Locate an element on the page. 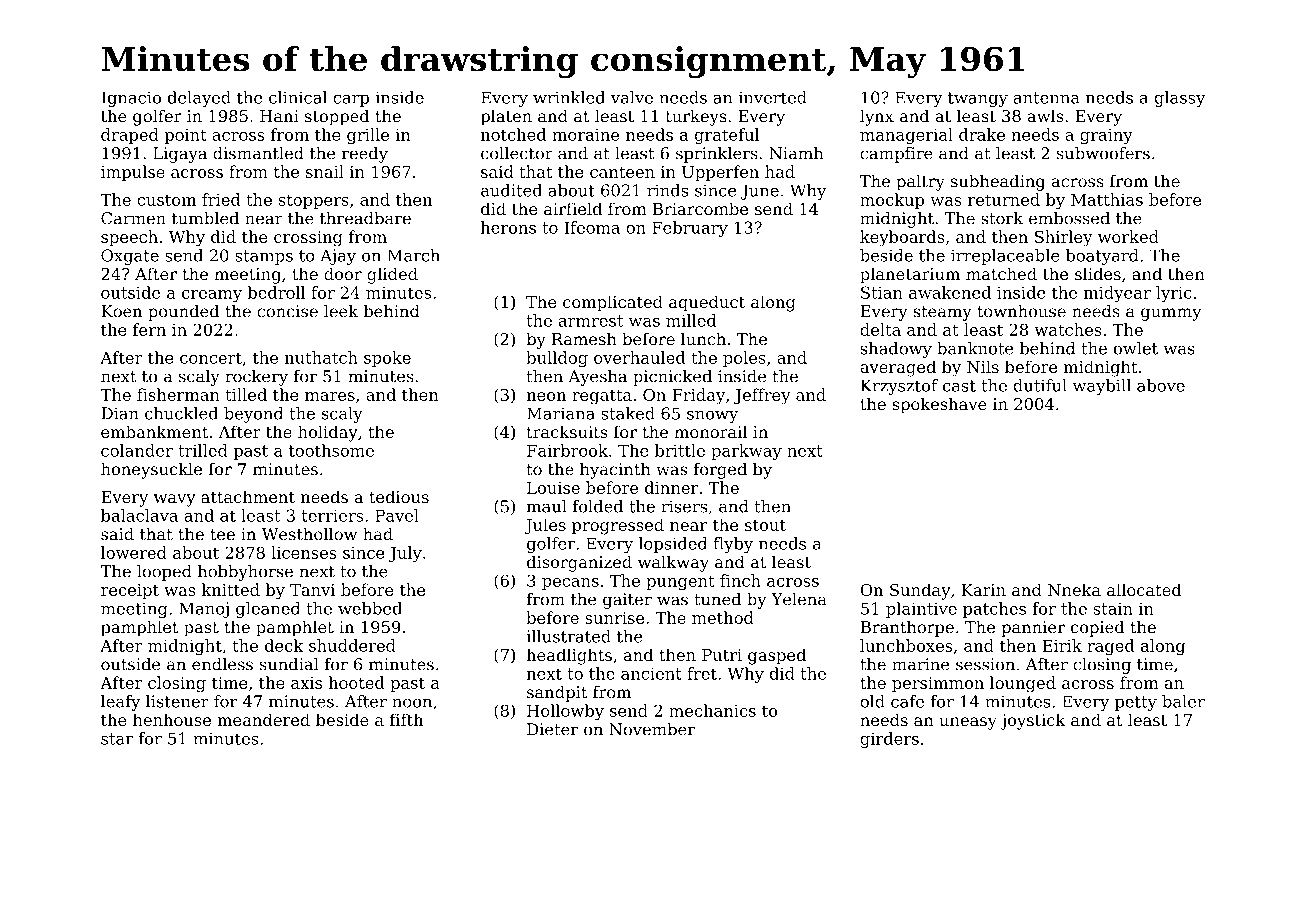  folded is located at coordinates (598, 506).
